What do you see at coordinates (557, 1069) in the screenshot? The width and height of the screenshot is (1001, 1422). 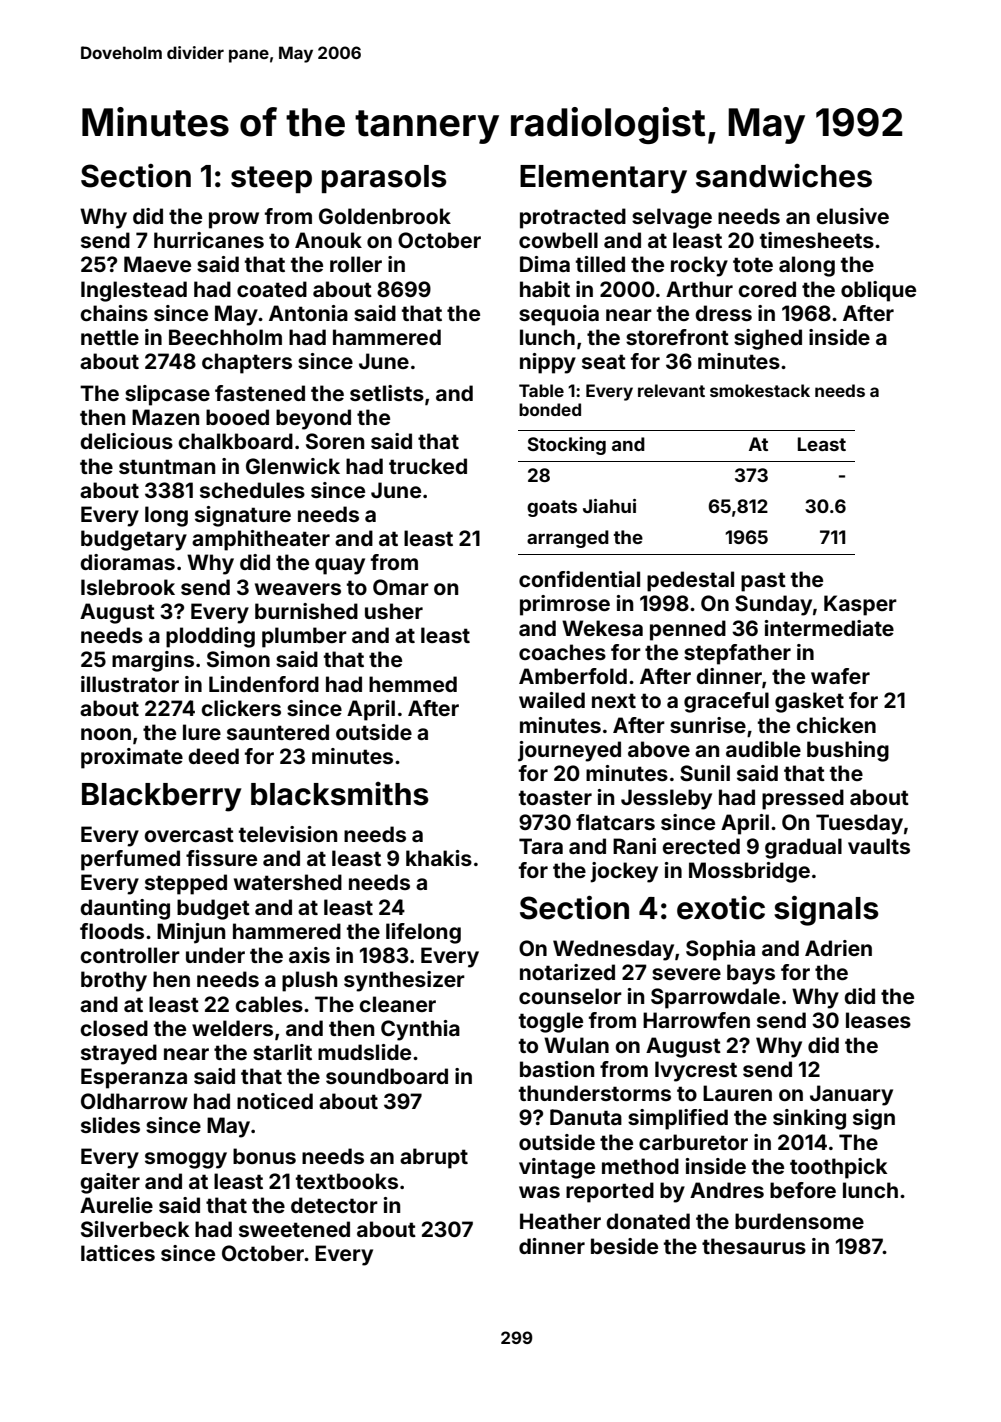 I see `bastion` at bounding box center [557, 1069].
